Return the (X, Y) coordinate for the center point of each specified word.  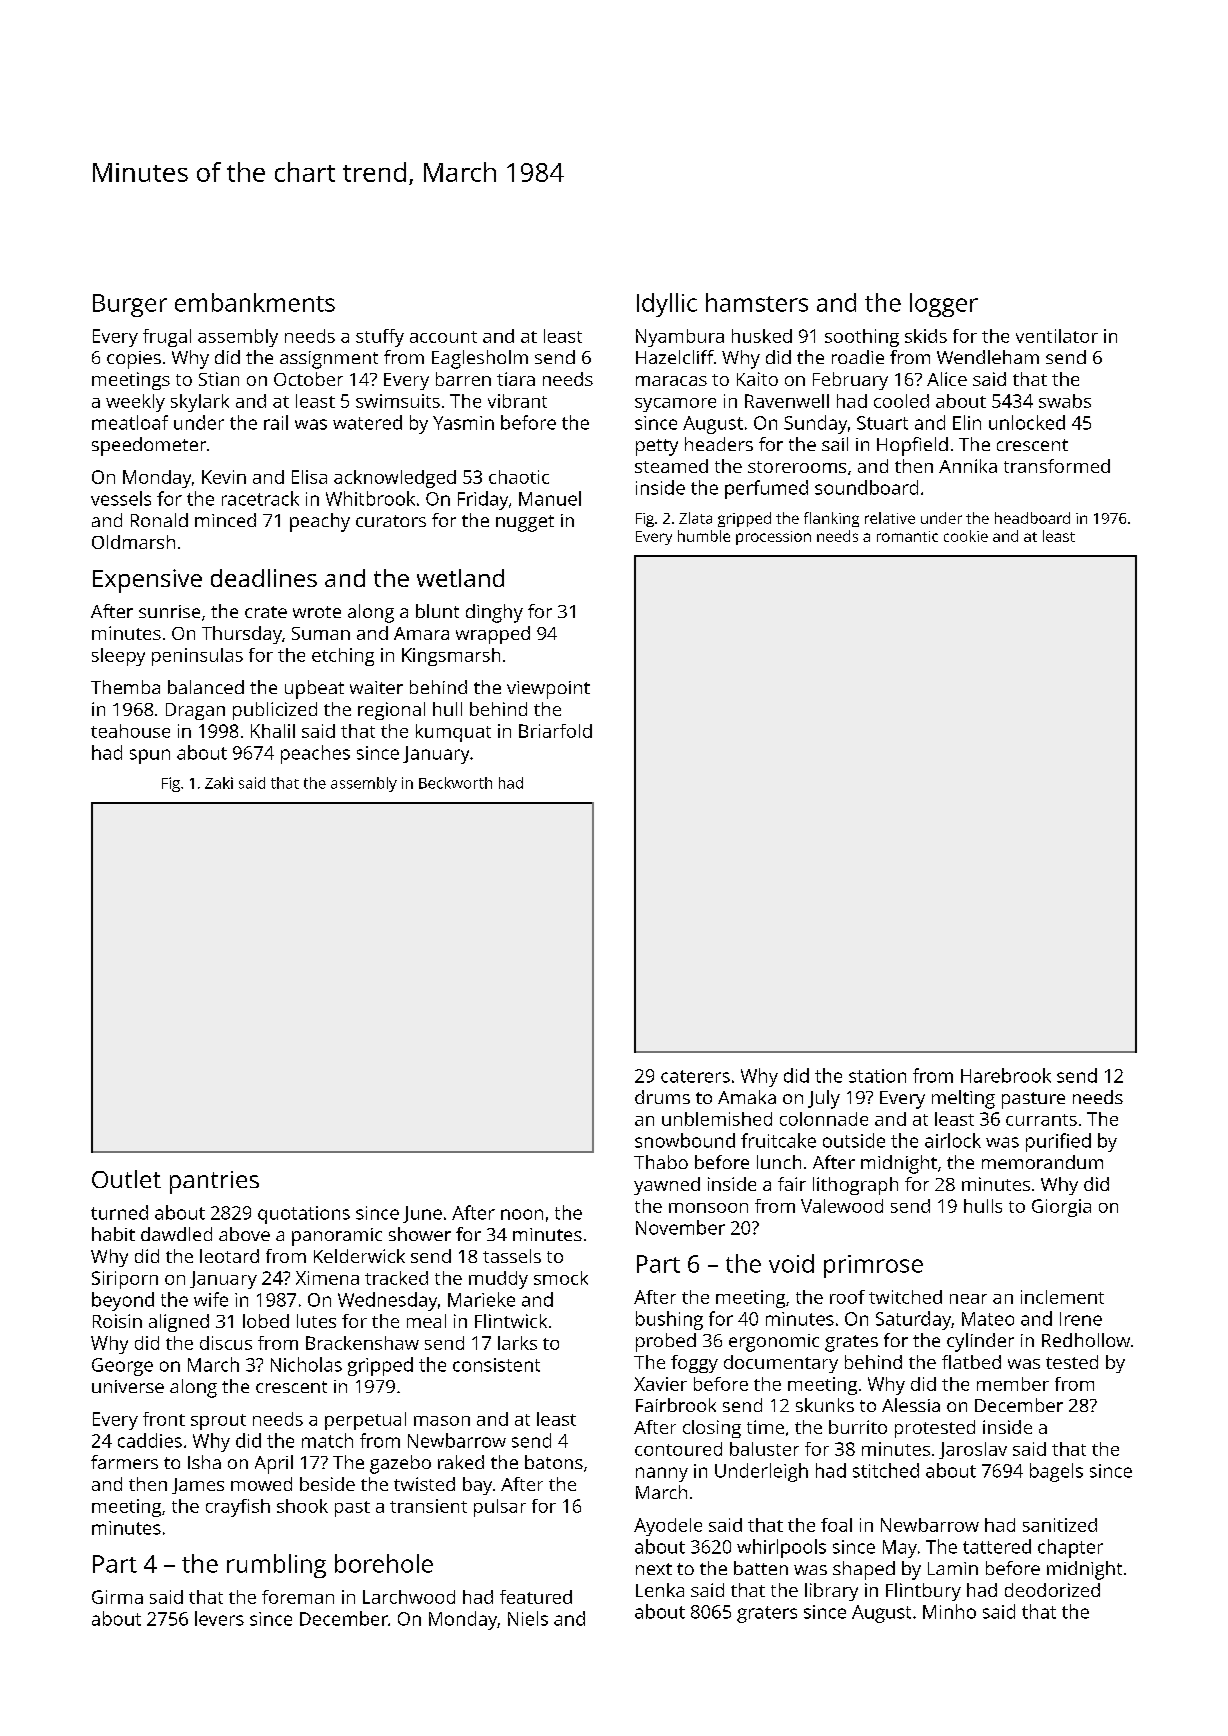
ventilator (1057, 336)
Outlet (126, 1179)
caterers (695, 1076)
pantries (214, 1182)
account (443, 337)
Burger (130, 305)
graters (767, 1614)
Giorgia (1061, 1208)
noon (522, 1214)
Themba (125, 687)
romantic (907, 536)
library (831, 1592)
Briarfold (555, 731)
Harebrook (1006, 1075)
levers (219, 1618)
